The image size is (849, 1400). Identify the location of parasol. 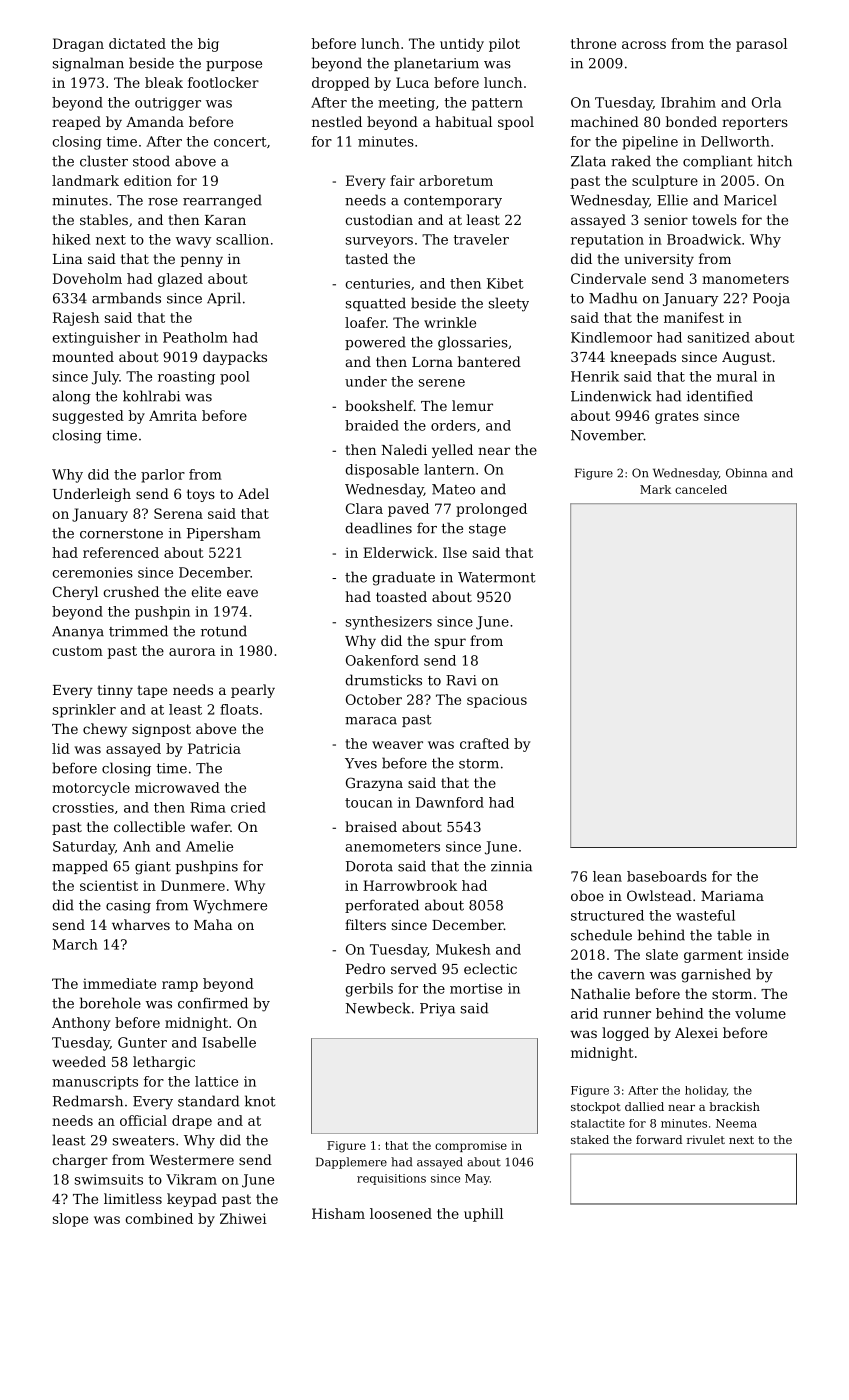
(761, 45).
